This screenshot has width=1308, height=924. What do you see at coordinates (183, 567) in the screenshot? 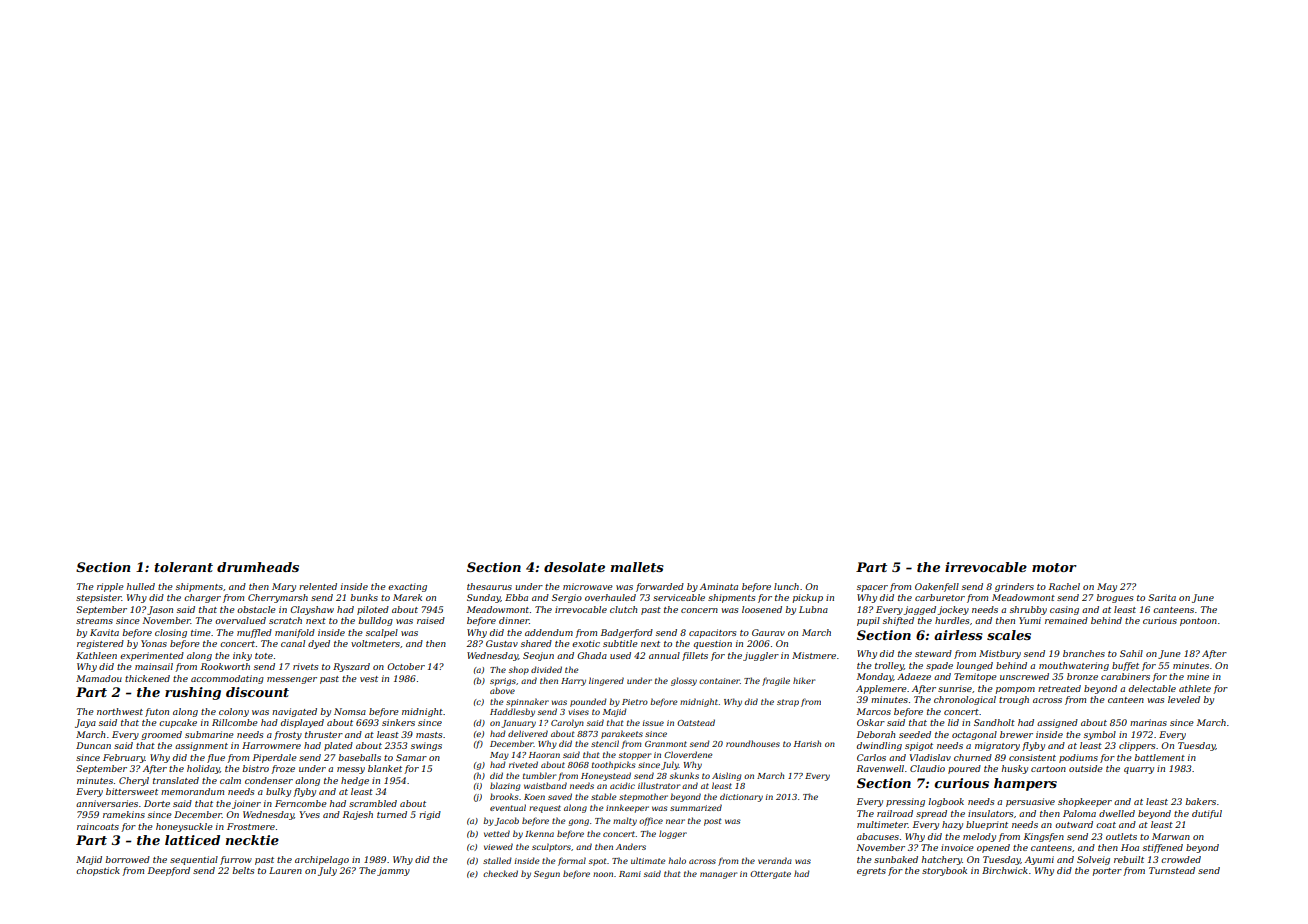
I see `tolerant` at bounding box center [183, 567].
